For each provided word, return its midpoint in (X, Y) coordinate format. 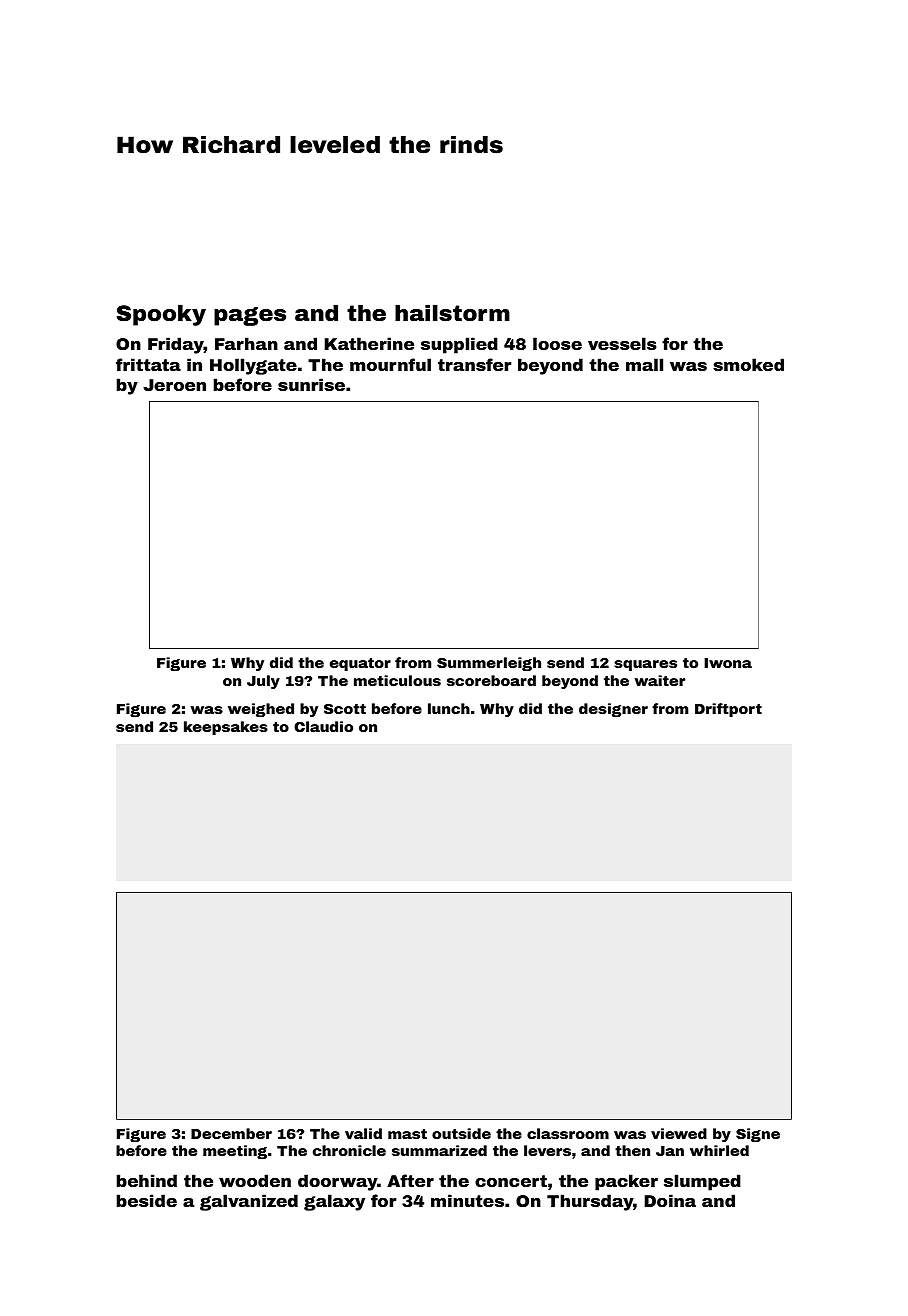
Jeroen (174, 385)
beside (147, 1200)
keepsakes (226, 728)
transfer (474, 364)
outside (461, 1133)
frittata (148, 364)
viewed (679, 1133)
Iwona (728, 663)
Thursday (590, 1202)
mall (644, 364)
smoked (748, 364)
